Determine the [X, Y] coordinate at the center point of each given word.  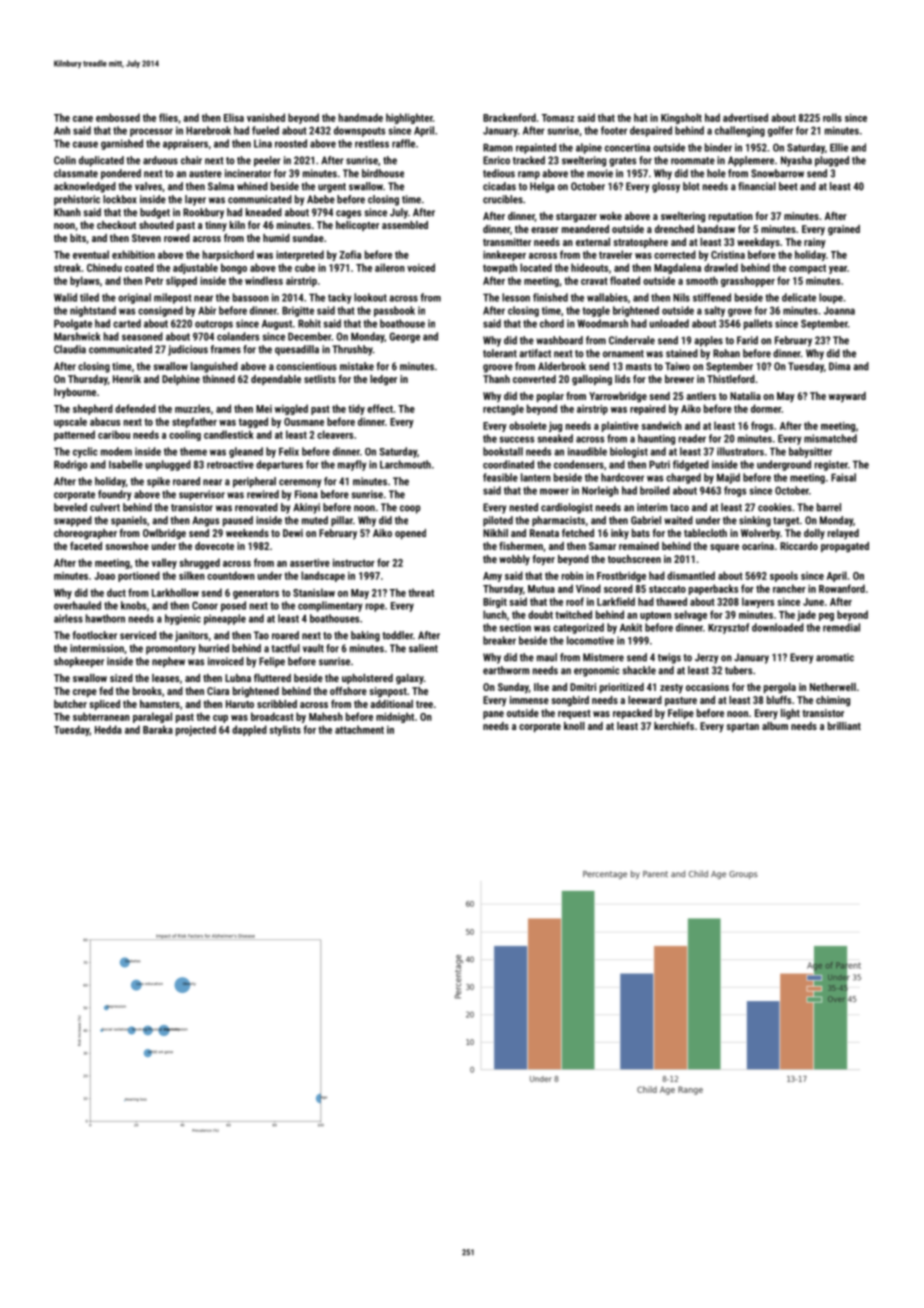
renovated [256, 507]
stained [682, 353]
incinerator [248, 173]
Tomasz [558, 118]
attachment [359, 729]
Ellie [839, 147]
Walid [65, 297]
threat [421, 592]
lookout [370, 297]
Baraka [158, 729]
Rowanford [842, 588]
